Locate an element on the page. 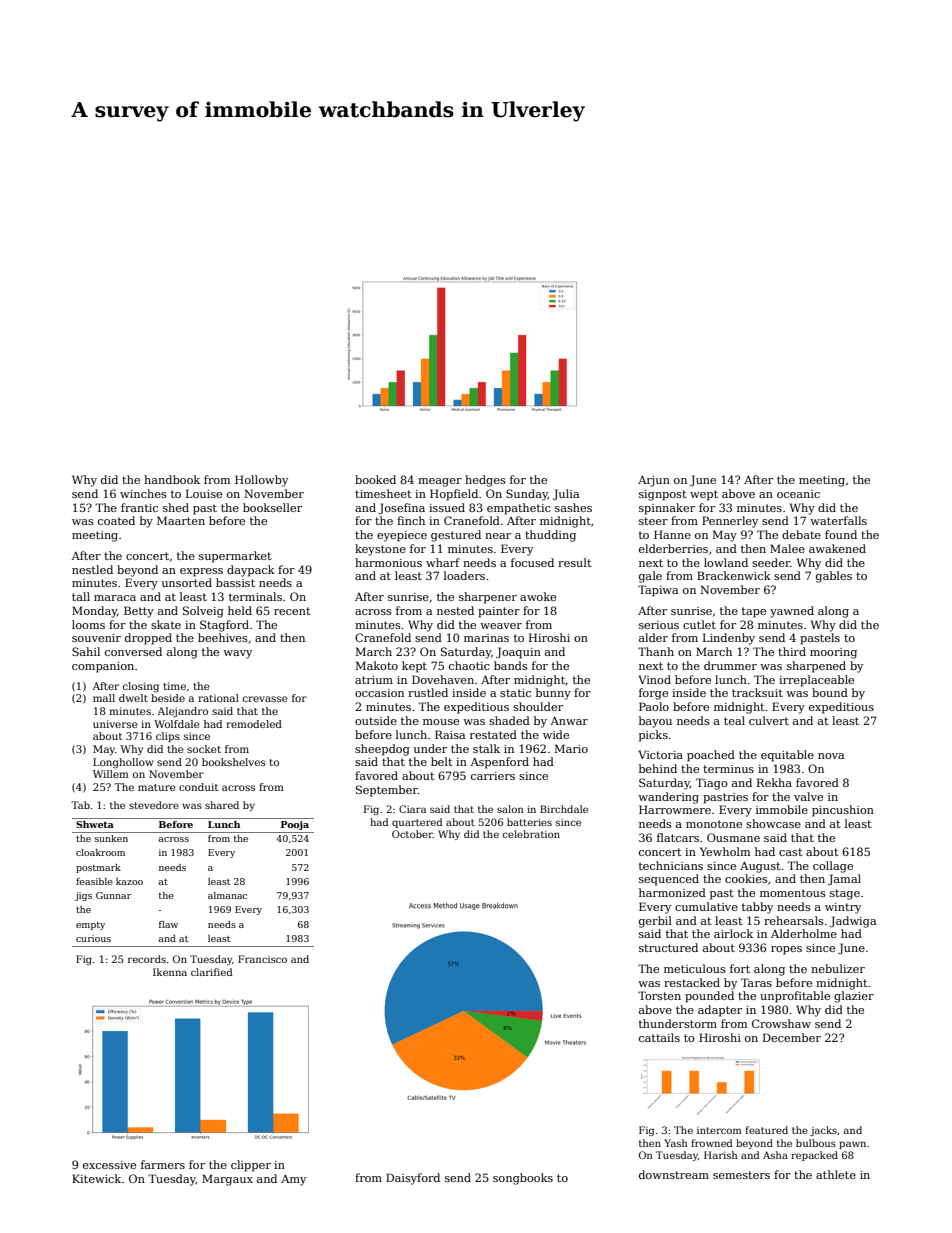  waterfalls is located at coordinates (838, 520).
